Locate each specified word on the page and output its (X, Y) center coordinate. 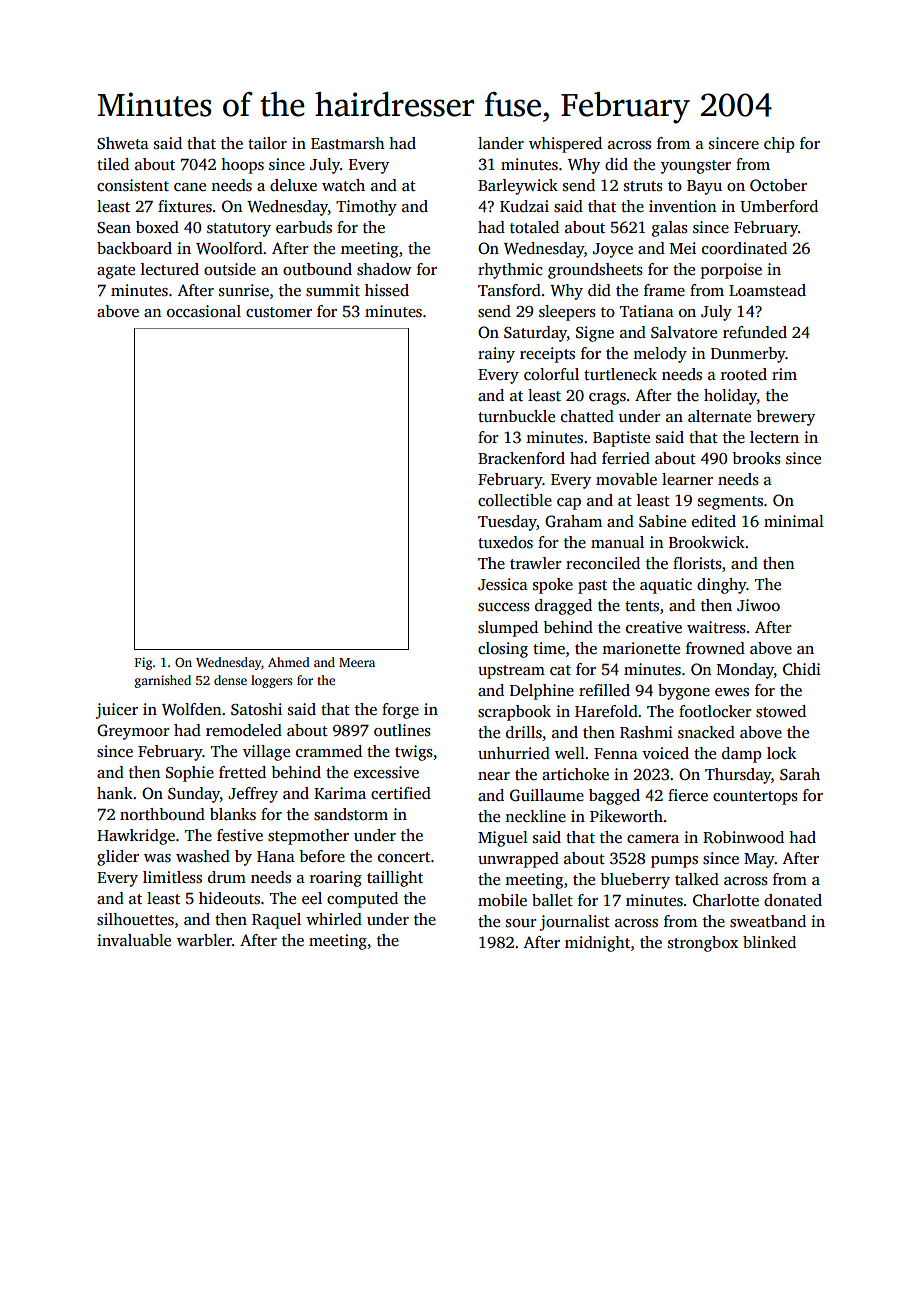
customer (279, 312)
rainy (496, 355)
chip (779, 145)
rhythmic (510, 271)
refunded (755, 332)
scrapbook (514, 713)
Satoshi (256, 709)
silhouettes (135, 919)
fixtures (185, 206)
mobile (502, 900)
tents (642, 606)
